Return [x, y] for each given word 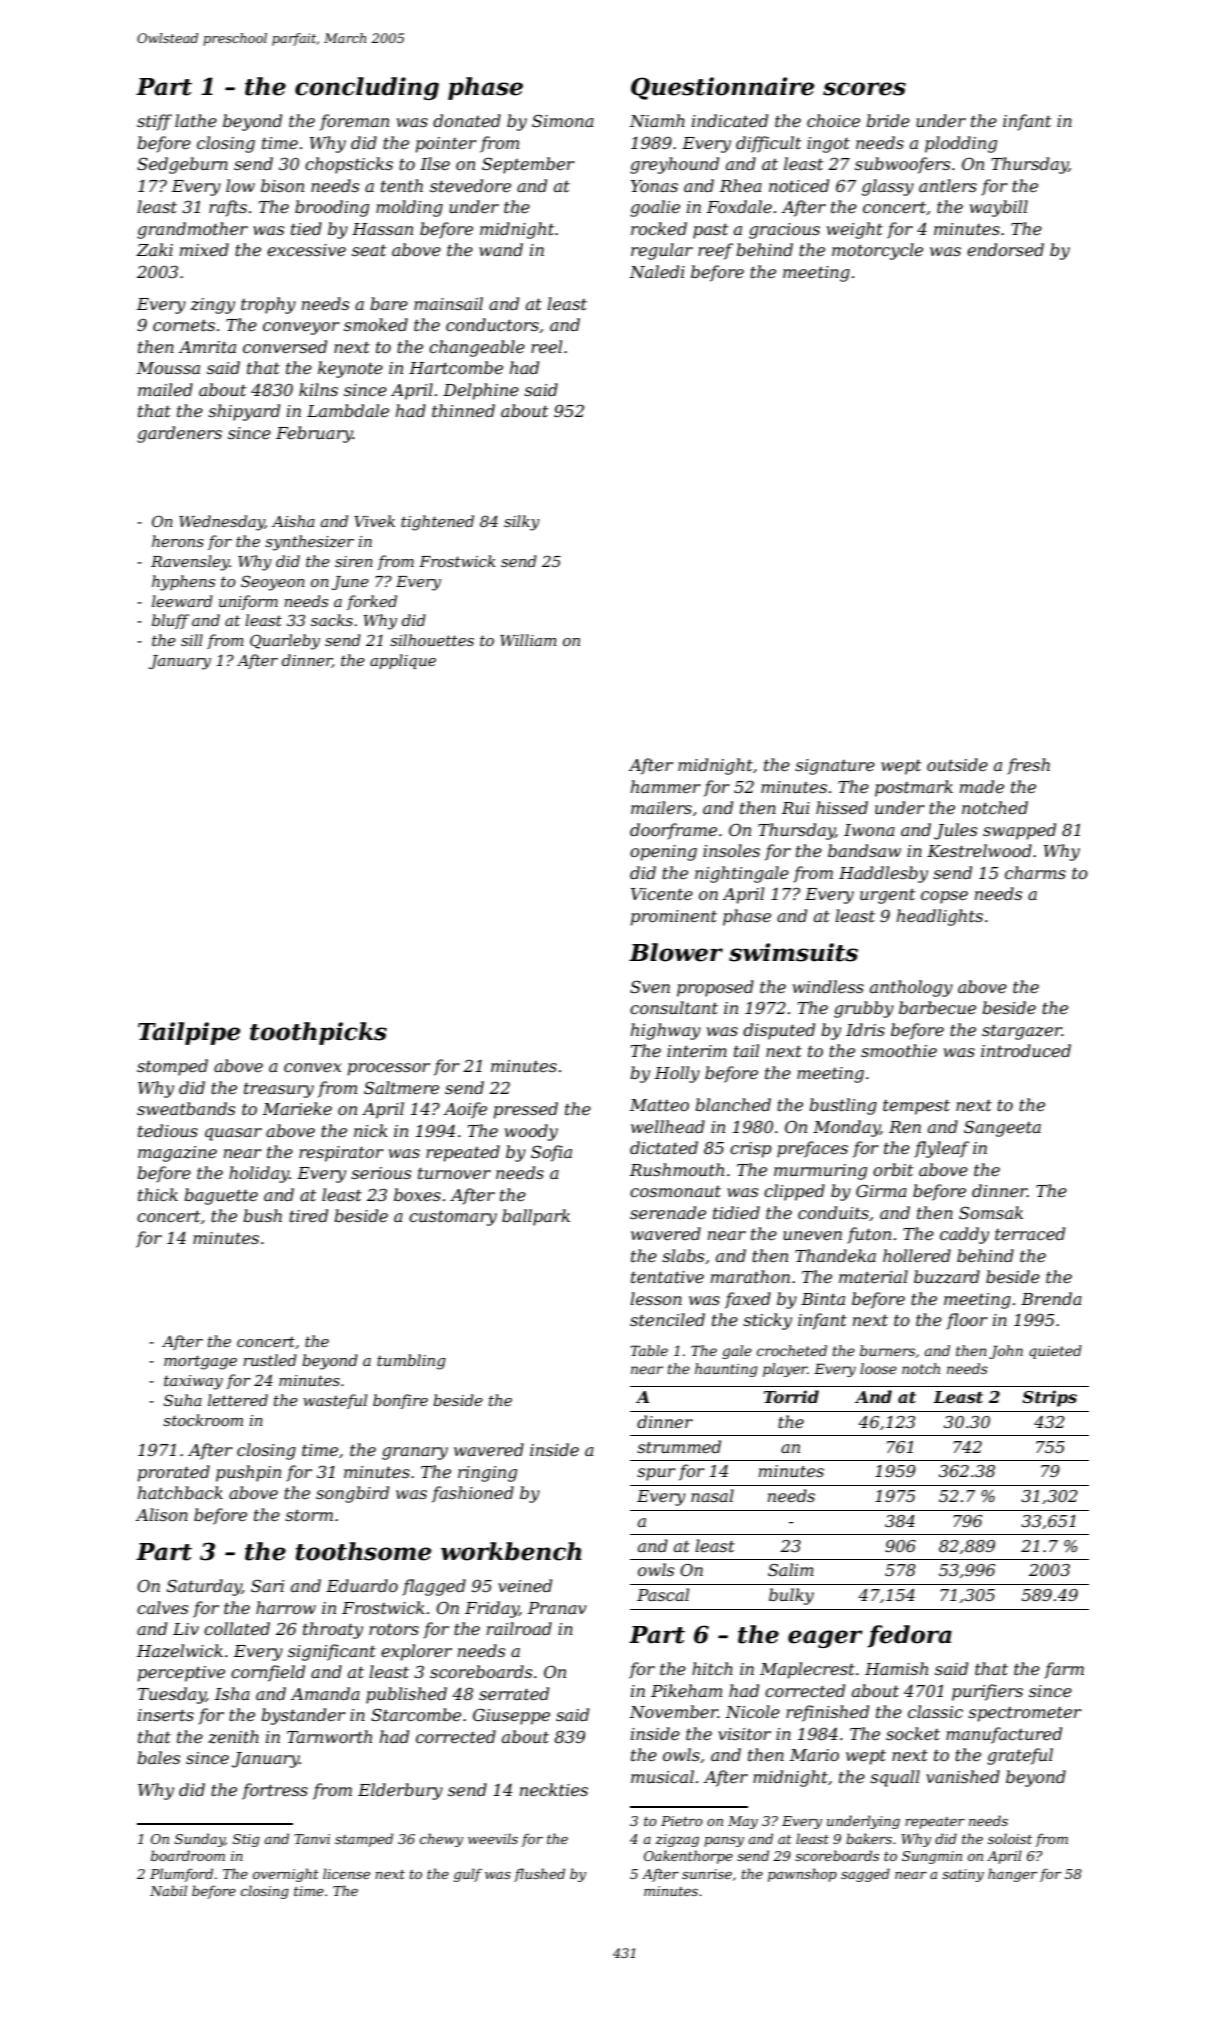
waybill [999, 208]
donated [467, 120]
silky [522, 523]
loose [878, 1368]
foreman [354, 122]
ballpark [536, 1217]
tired [308, 1215]
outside [957, 764]
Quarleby [285, 642]
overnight [286, 1875]
